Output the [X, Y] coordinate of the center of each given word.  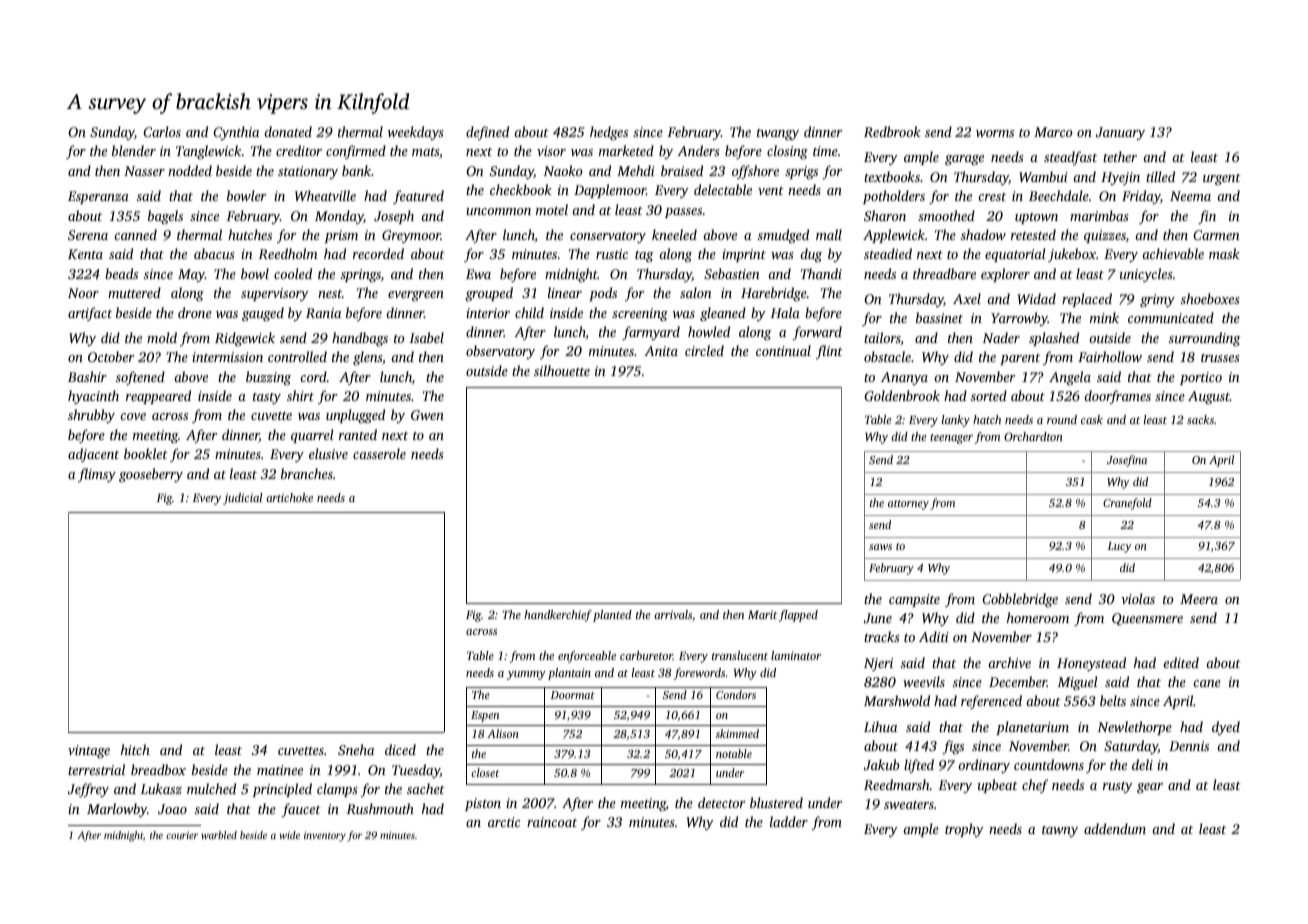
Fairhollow [1110, 356]
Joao [172, 809]
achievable [1173, 253]
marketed [626, 150]
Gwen [427, 415]
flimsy [97, 475]
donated [288, 131]
